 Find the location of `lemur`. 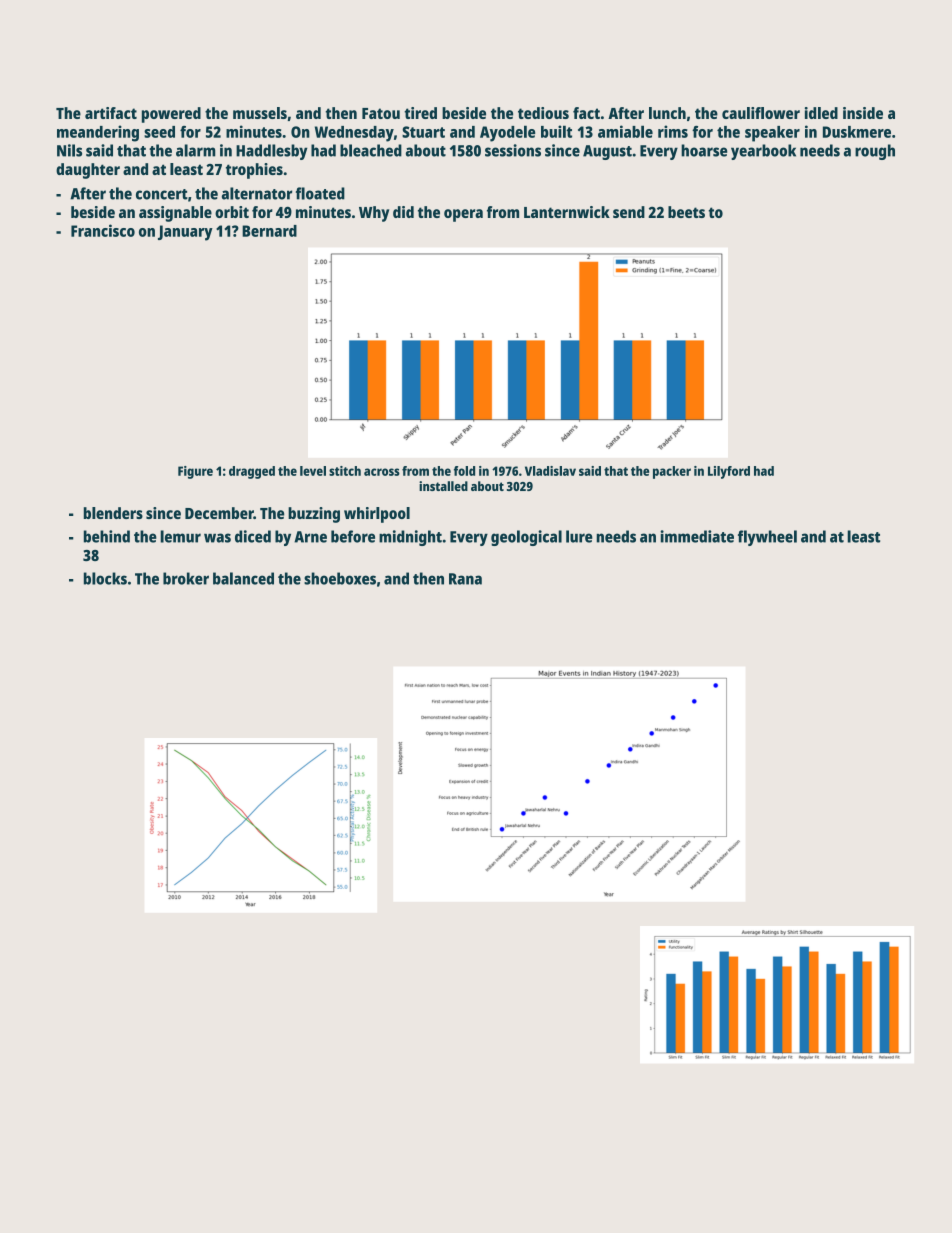

lemur is located at coordinates (180, 536).
